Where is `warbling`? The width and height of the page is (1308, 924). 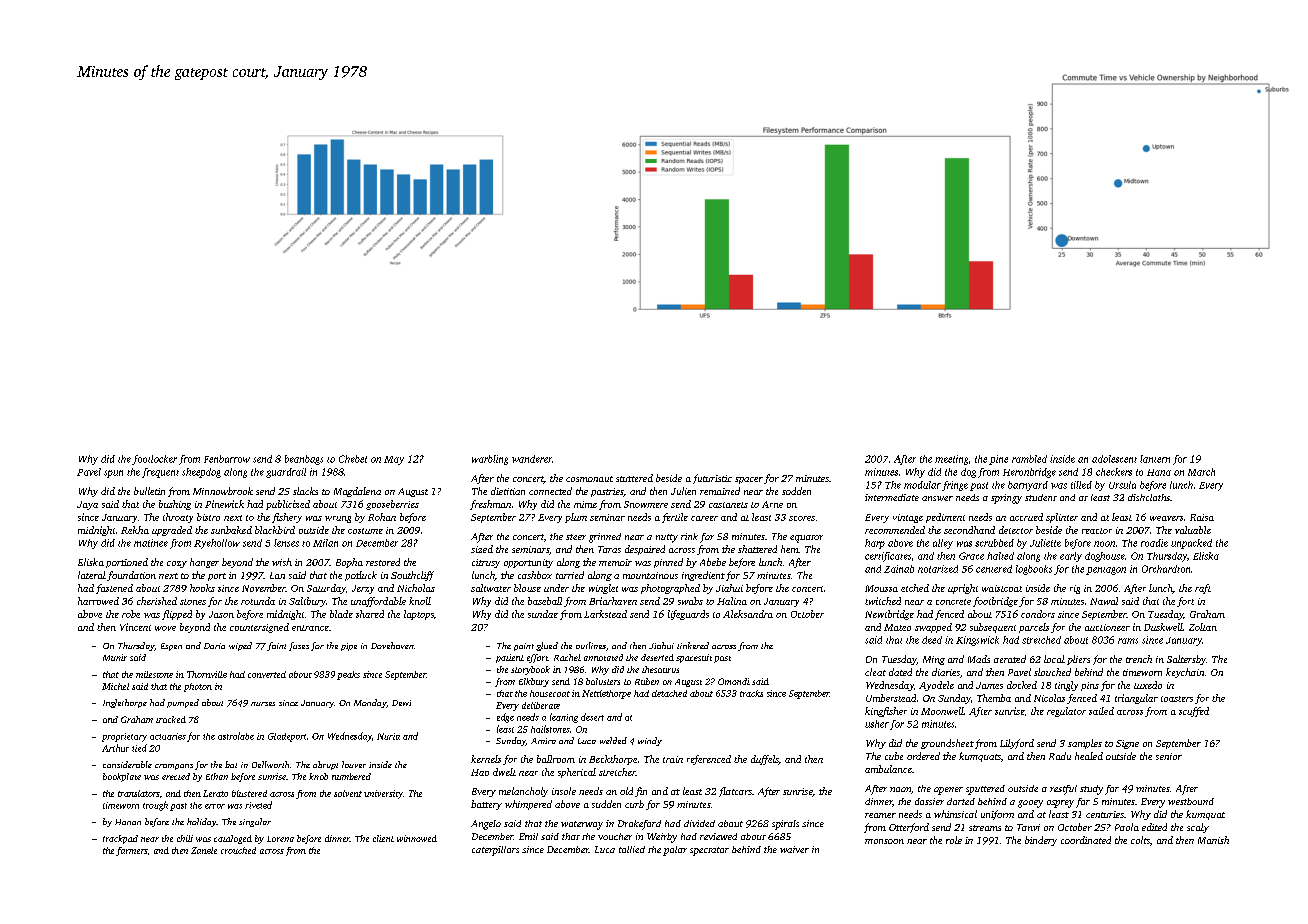
warbling is located at coordinates (490, 460).
